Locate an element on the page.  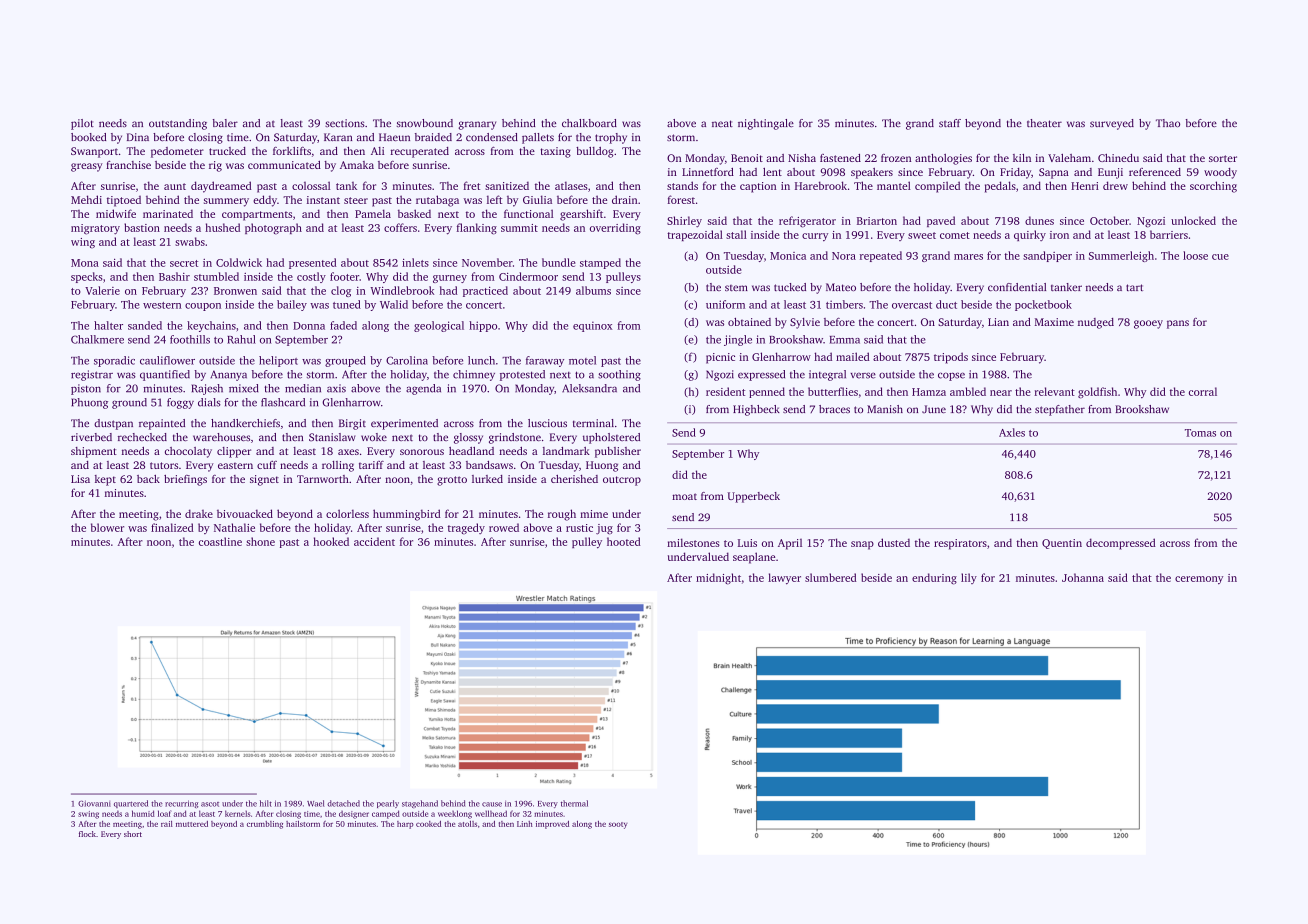
nightingale is located at coordinates (766, 124).
